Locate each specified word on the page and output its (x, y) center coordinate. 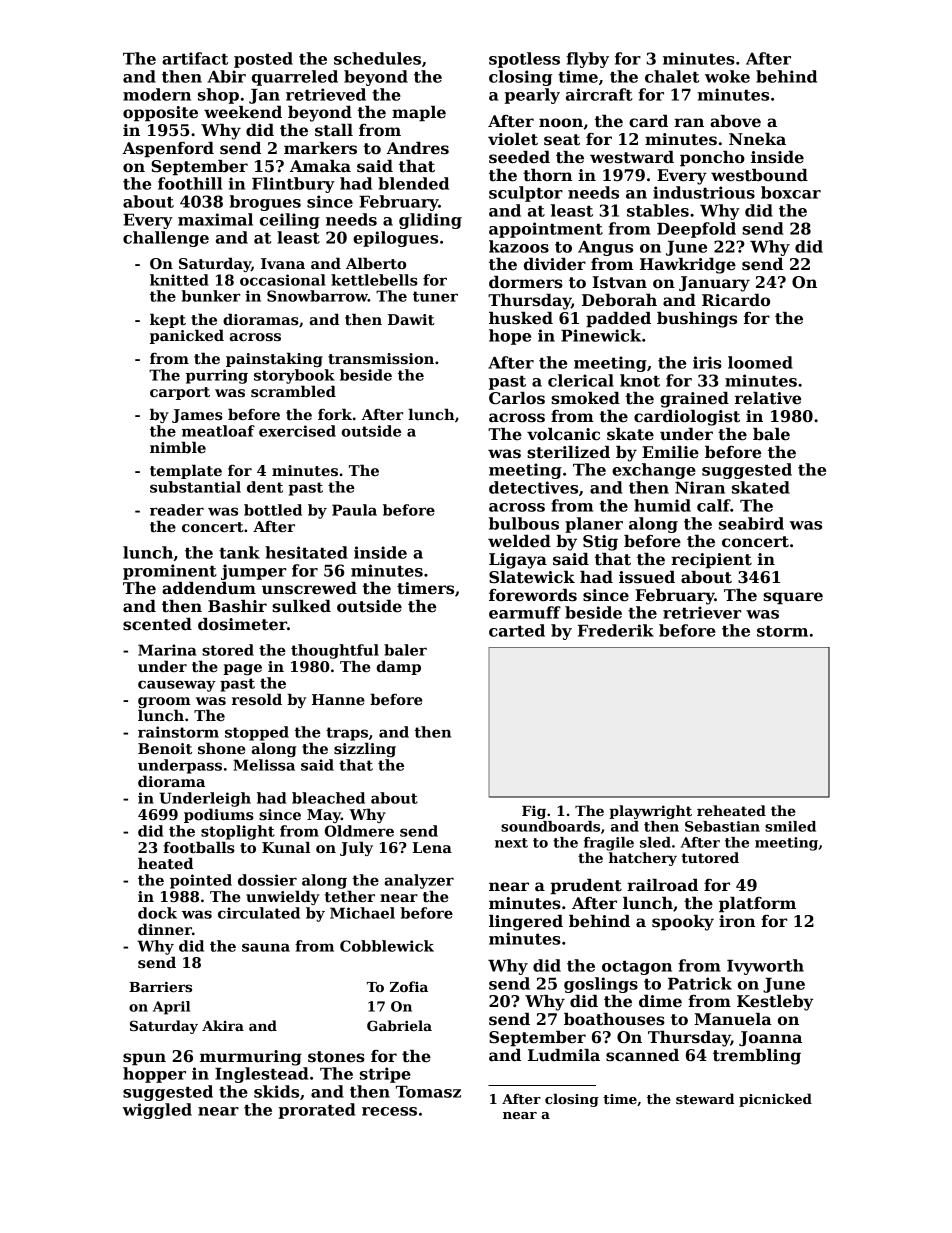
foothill (190, 183)
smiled (790, 826)
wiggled (157, 1111)
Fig (534, 812)
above (735, 121)
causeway (177, 686)
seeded (519, 157)
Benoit (165, 748)
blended (413, 183)
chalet (672, 76)
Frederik (616, 630)
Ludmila (564, 1055)
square (793, 598)
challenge (166, 239)
